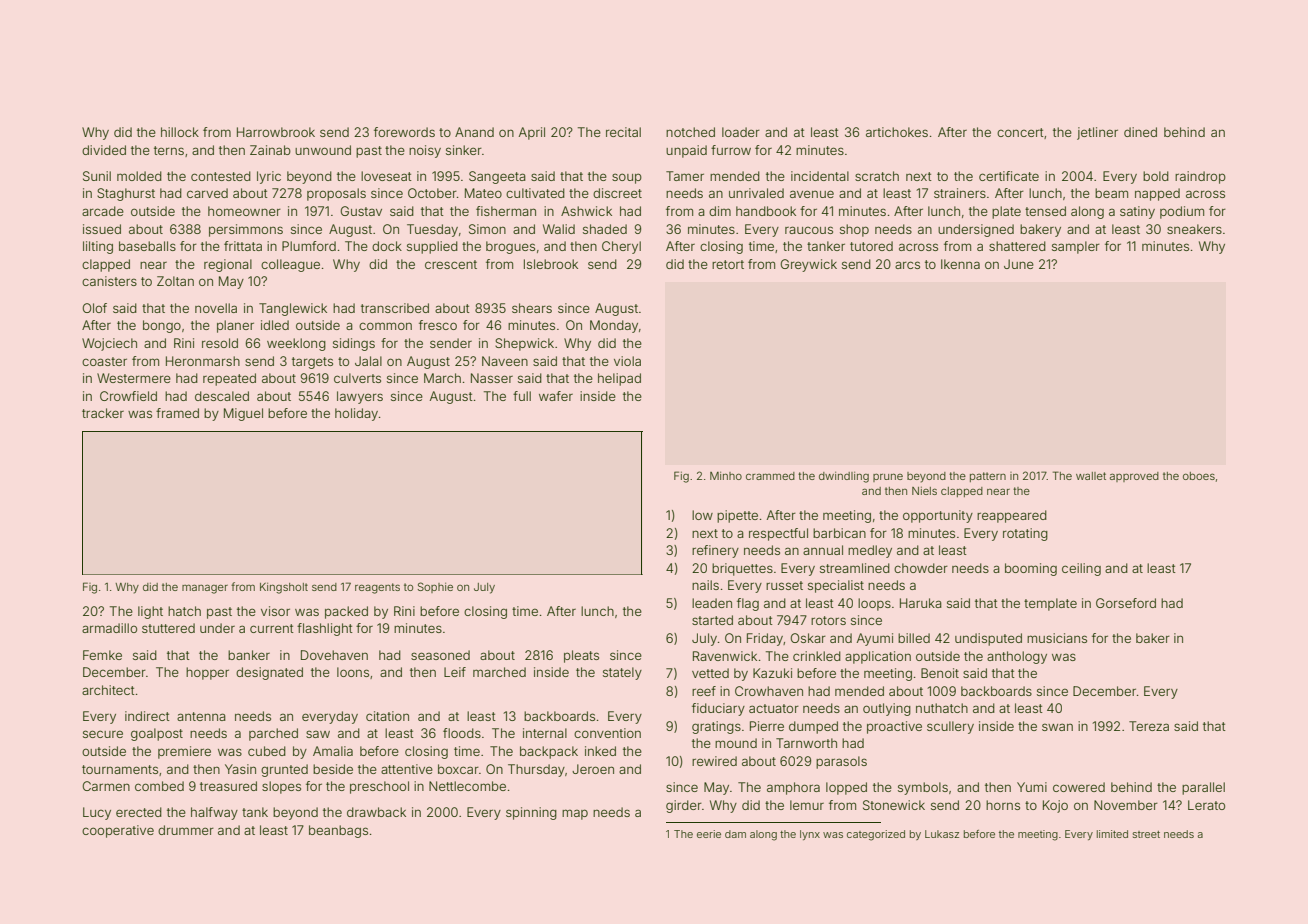 The height and width of the document is (924, 1308). What do you see at coordinates (887, 709) in the document?
I see `outlying` at bounding box center [887, 709].
